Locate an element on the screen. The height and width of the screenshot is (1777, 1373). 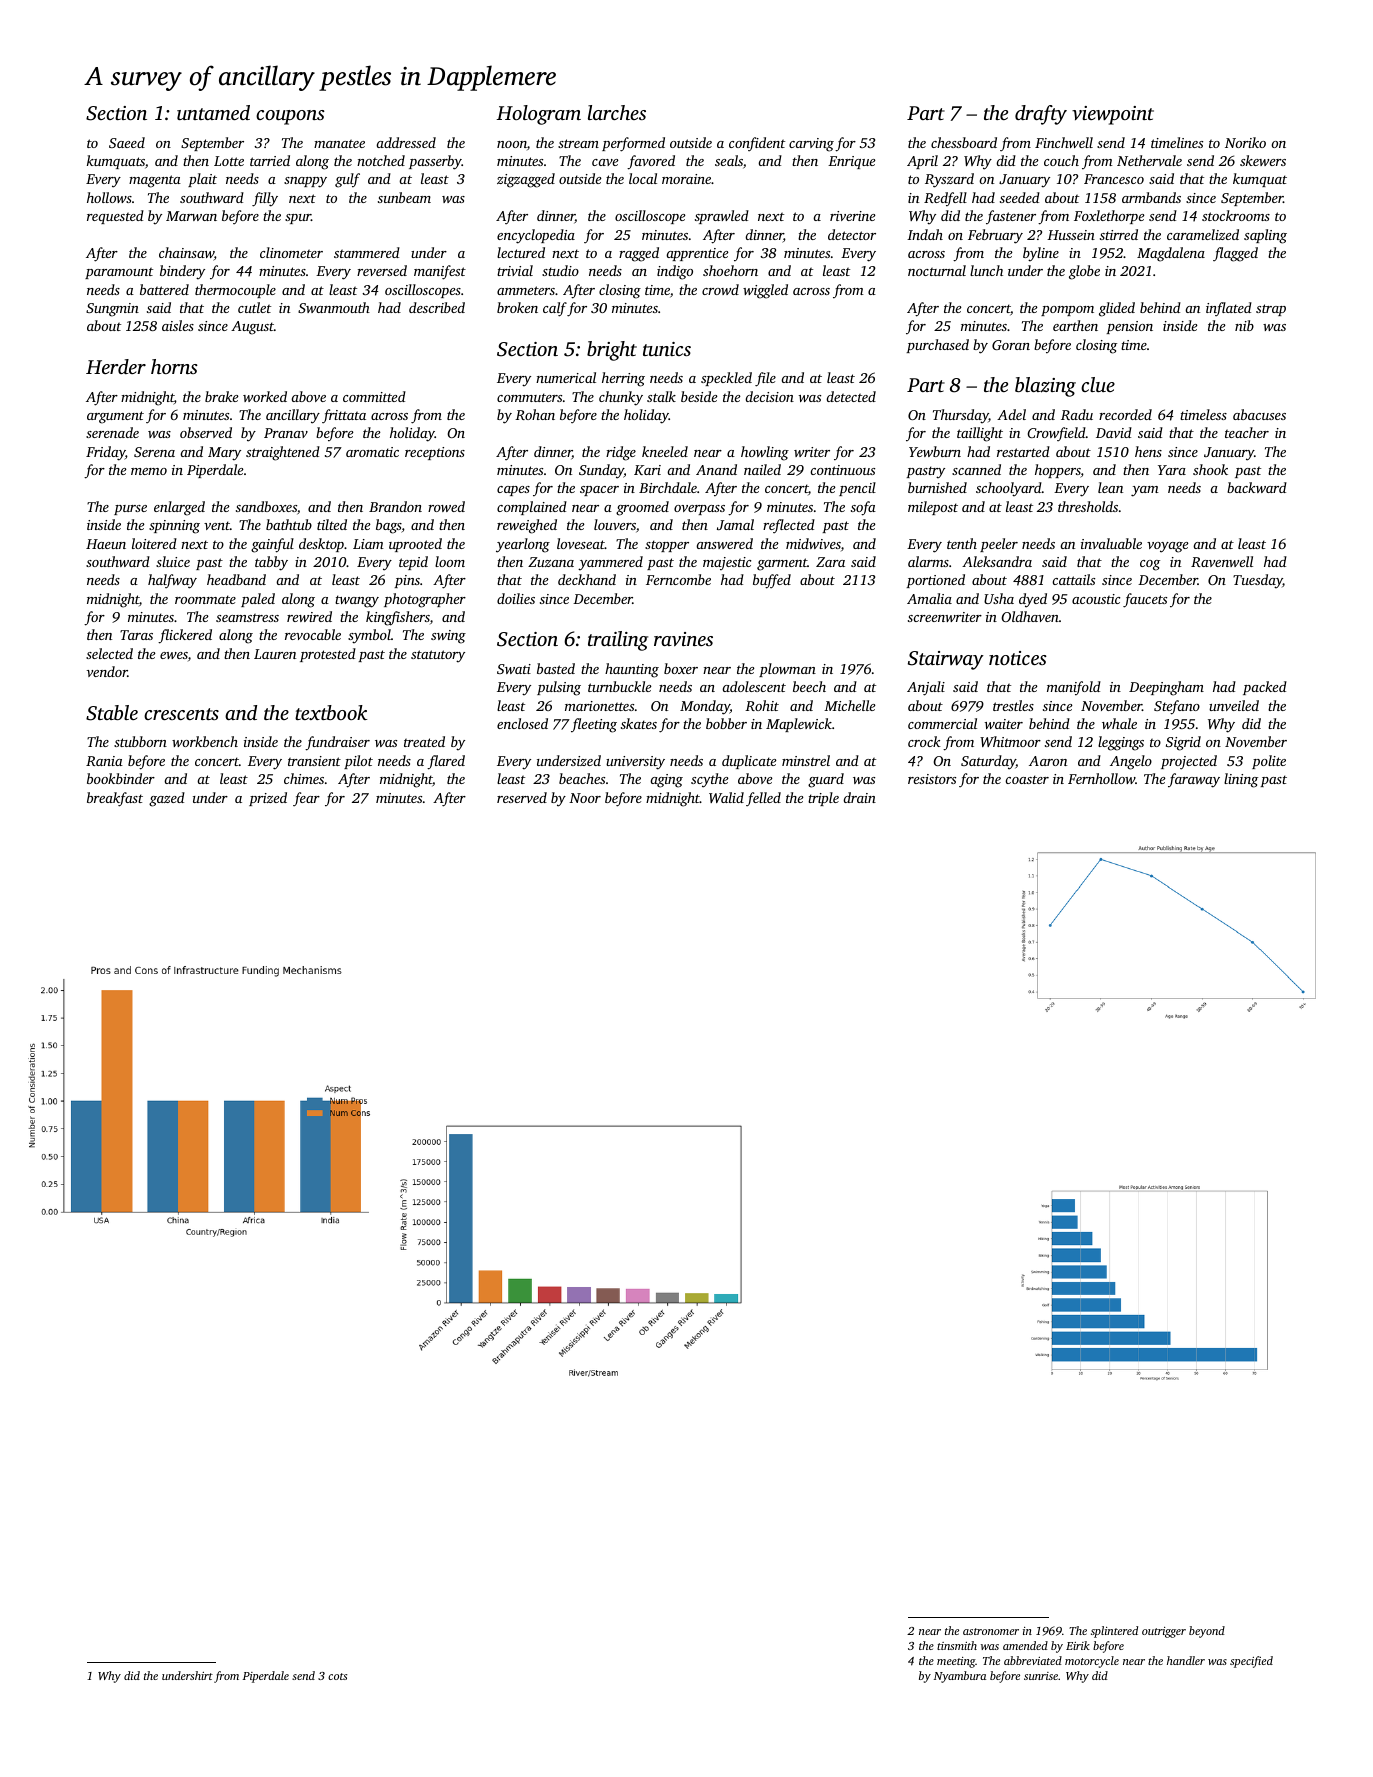
cots is located at coordinates (337, 1676).
